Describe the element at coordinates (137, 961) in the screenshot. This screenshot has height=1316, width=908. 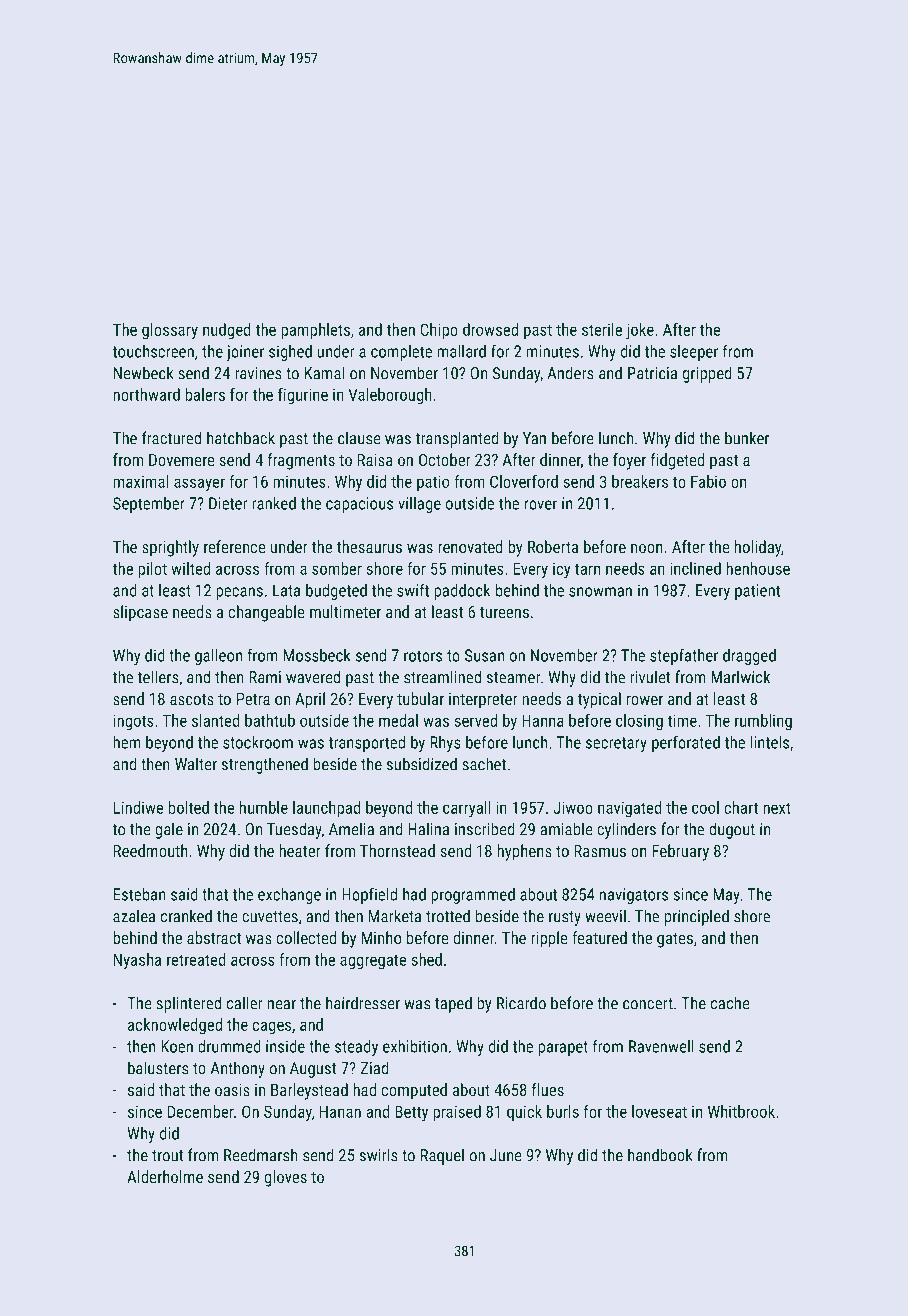
I see `Nyasha` at that location.
